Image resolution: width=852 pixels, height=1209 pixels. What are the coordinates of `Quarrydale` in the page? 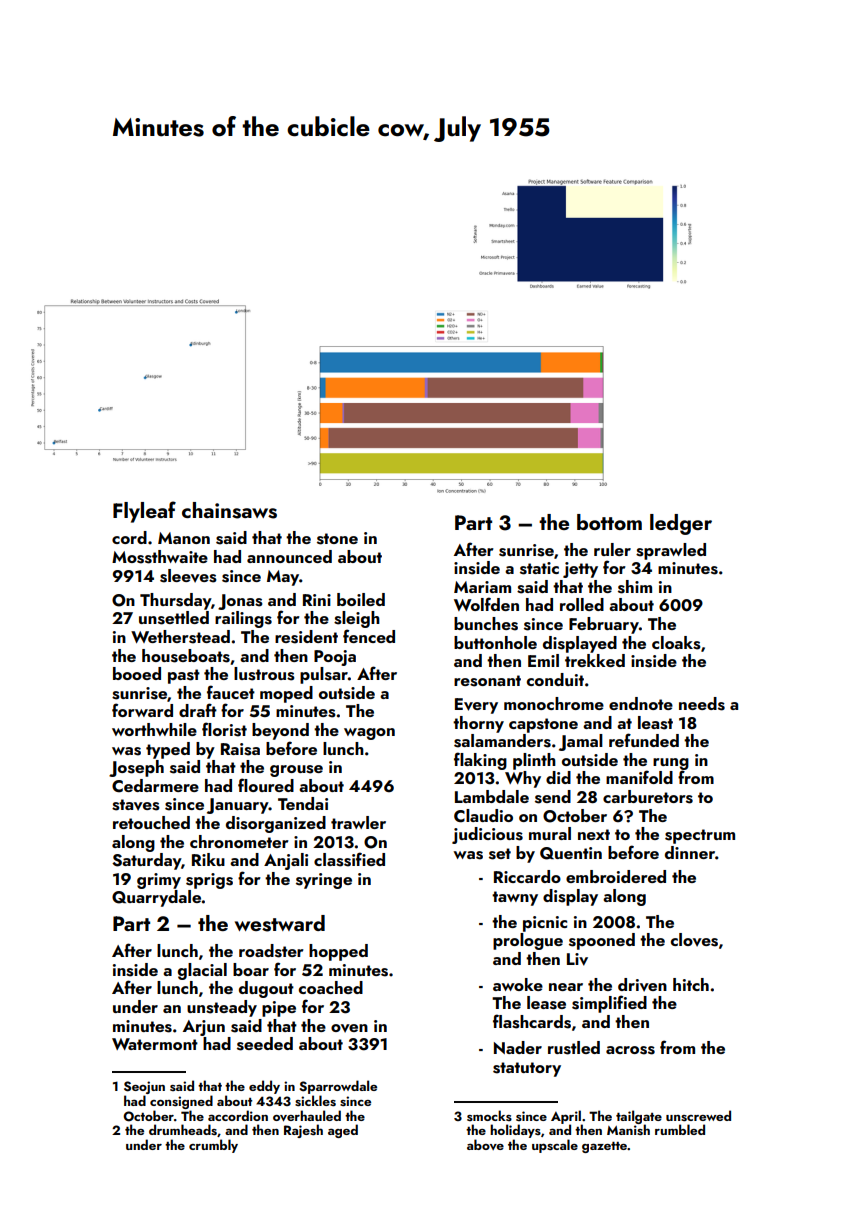 It's located at (157, 898).
